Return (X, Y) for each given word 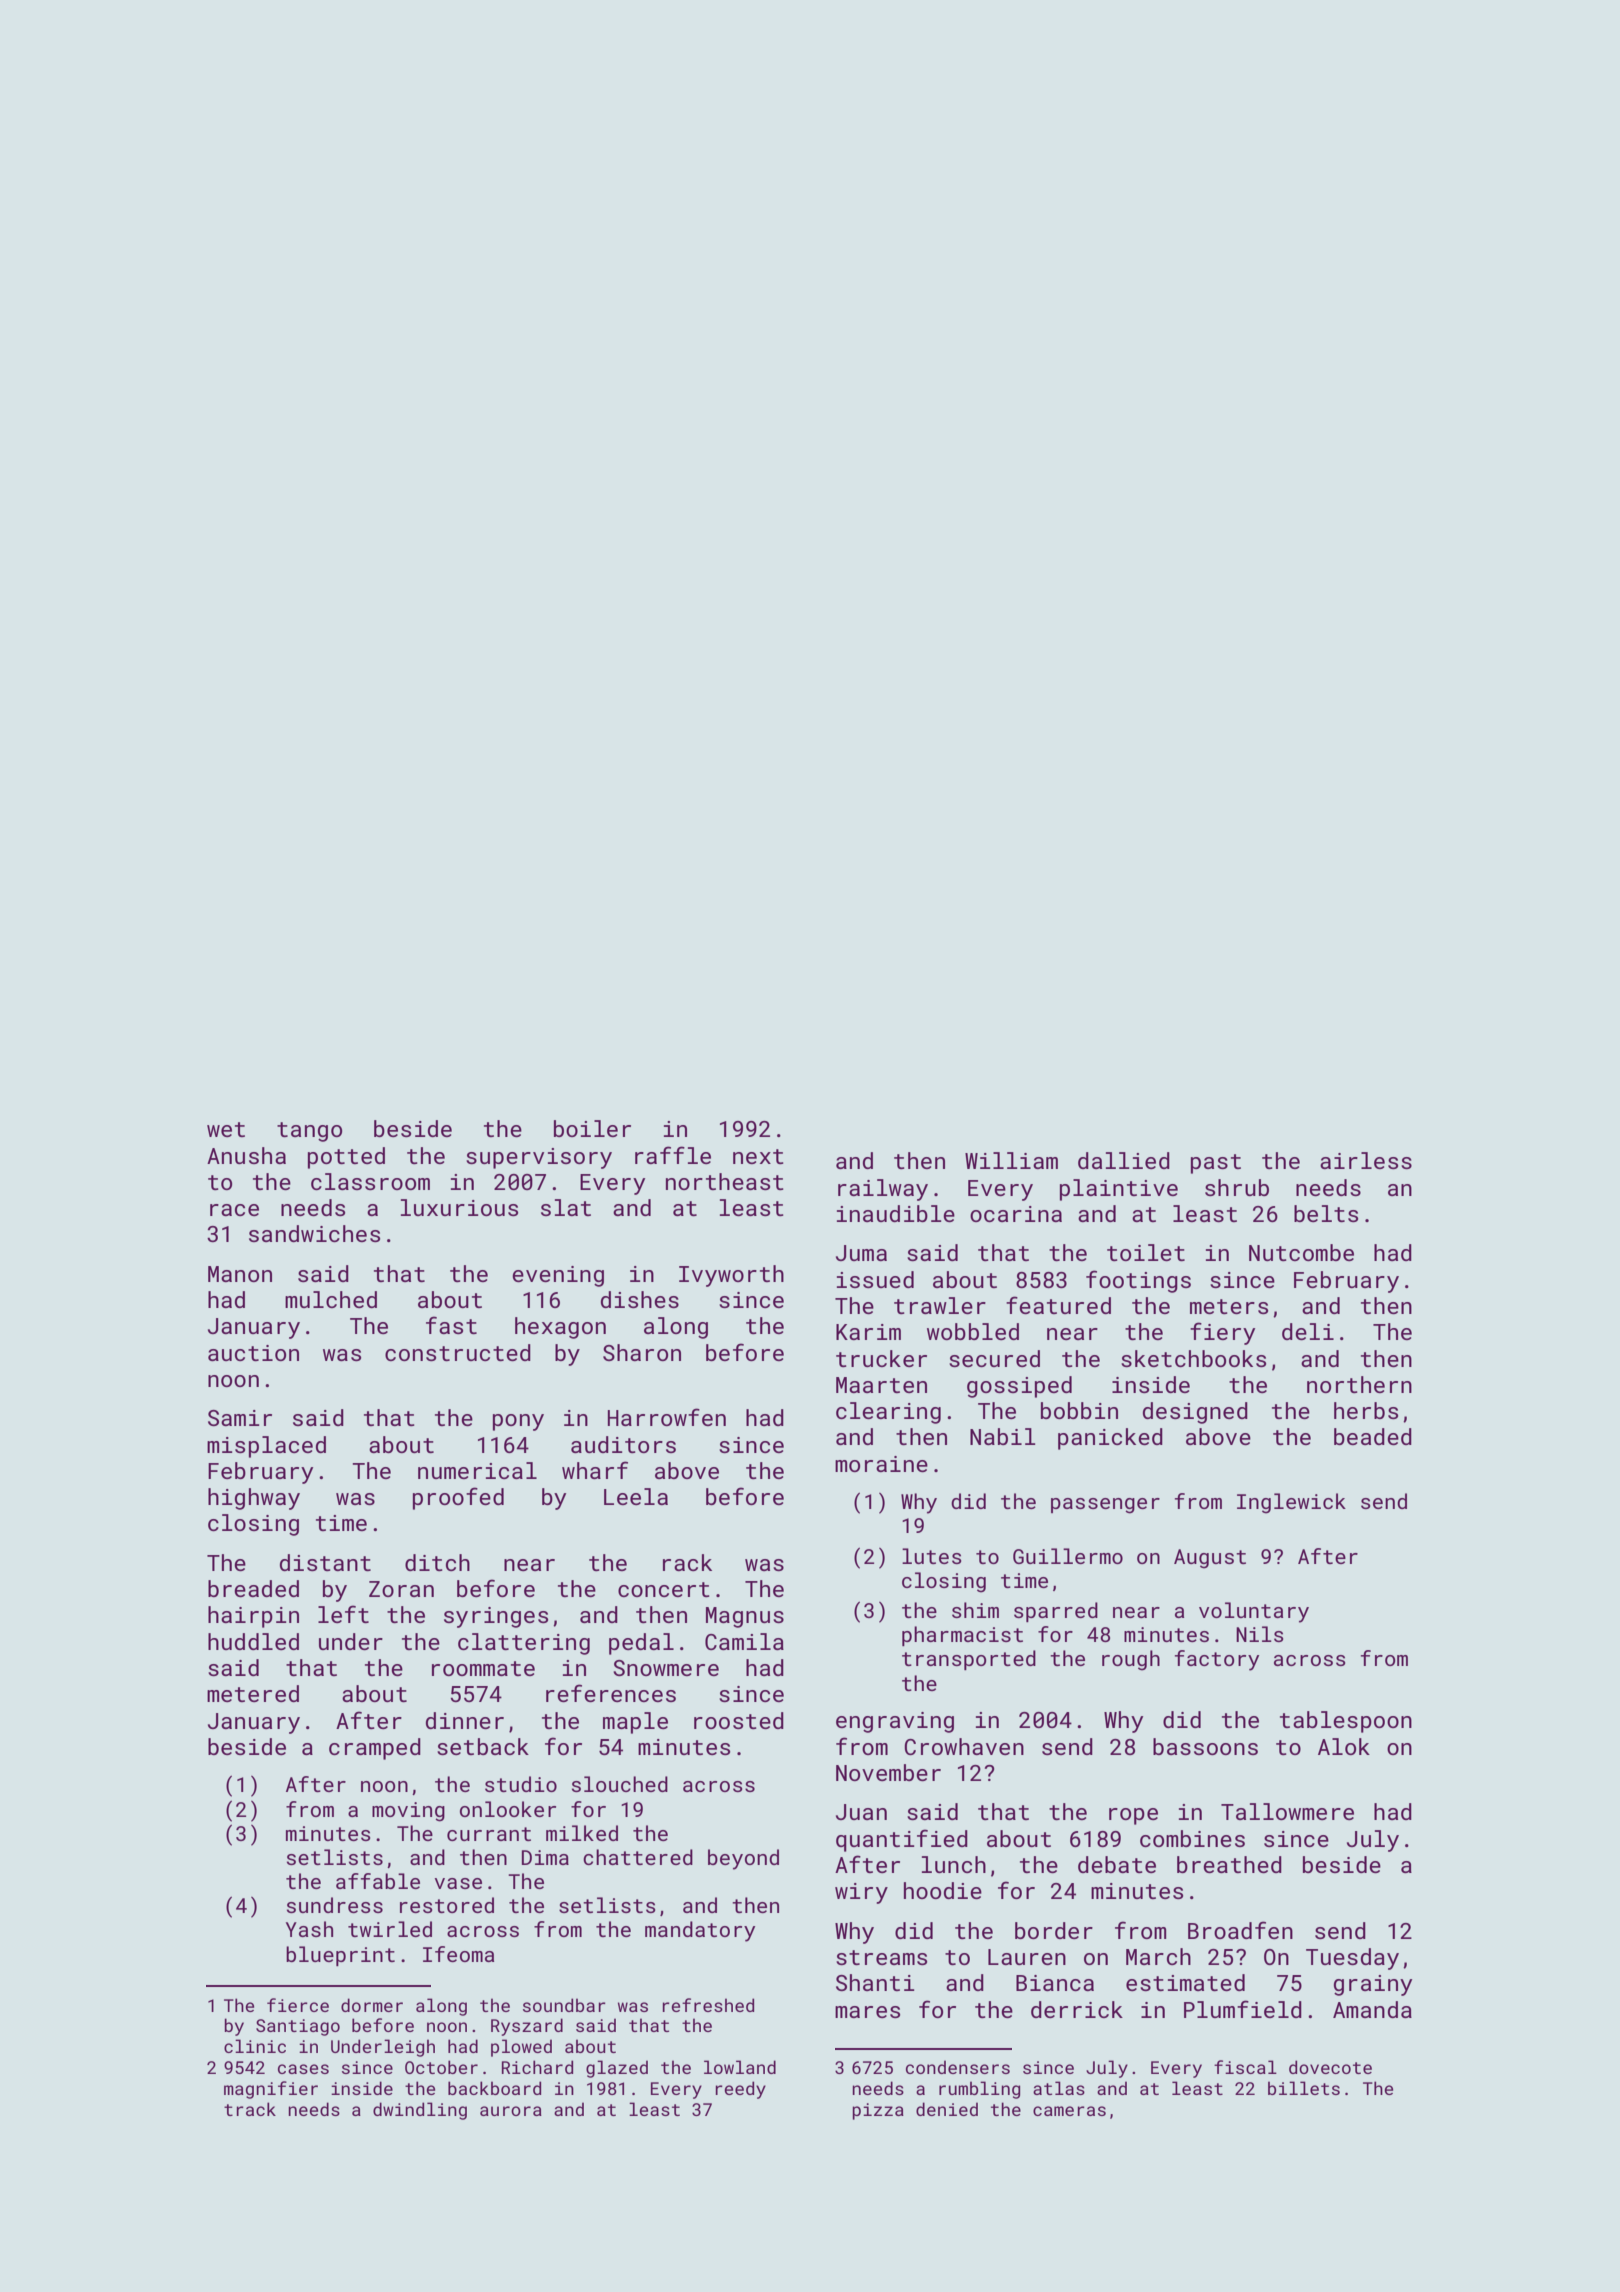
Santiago (298, 2027)
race (234, 1210)
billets (1304, 2088)
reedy (740, 2090)
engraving (895, 1722)
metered (253, 1693)
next (758, 1156)
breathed (1229, 1864)
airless (1366, 1160)
